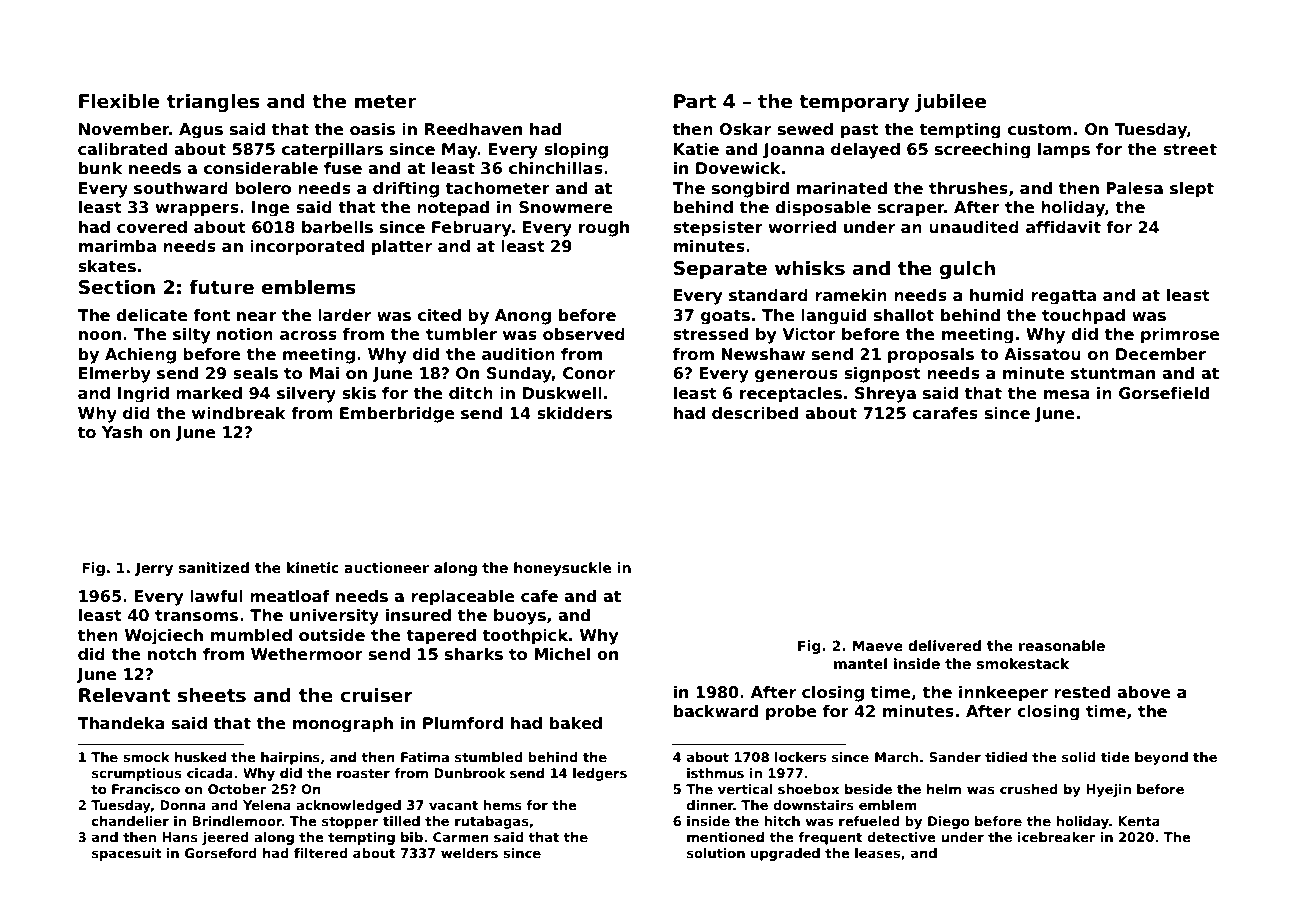 The image size is (1308, 924). I want to click on icebreaker, so click(1056, 837).
